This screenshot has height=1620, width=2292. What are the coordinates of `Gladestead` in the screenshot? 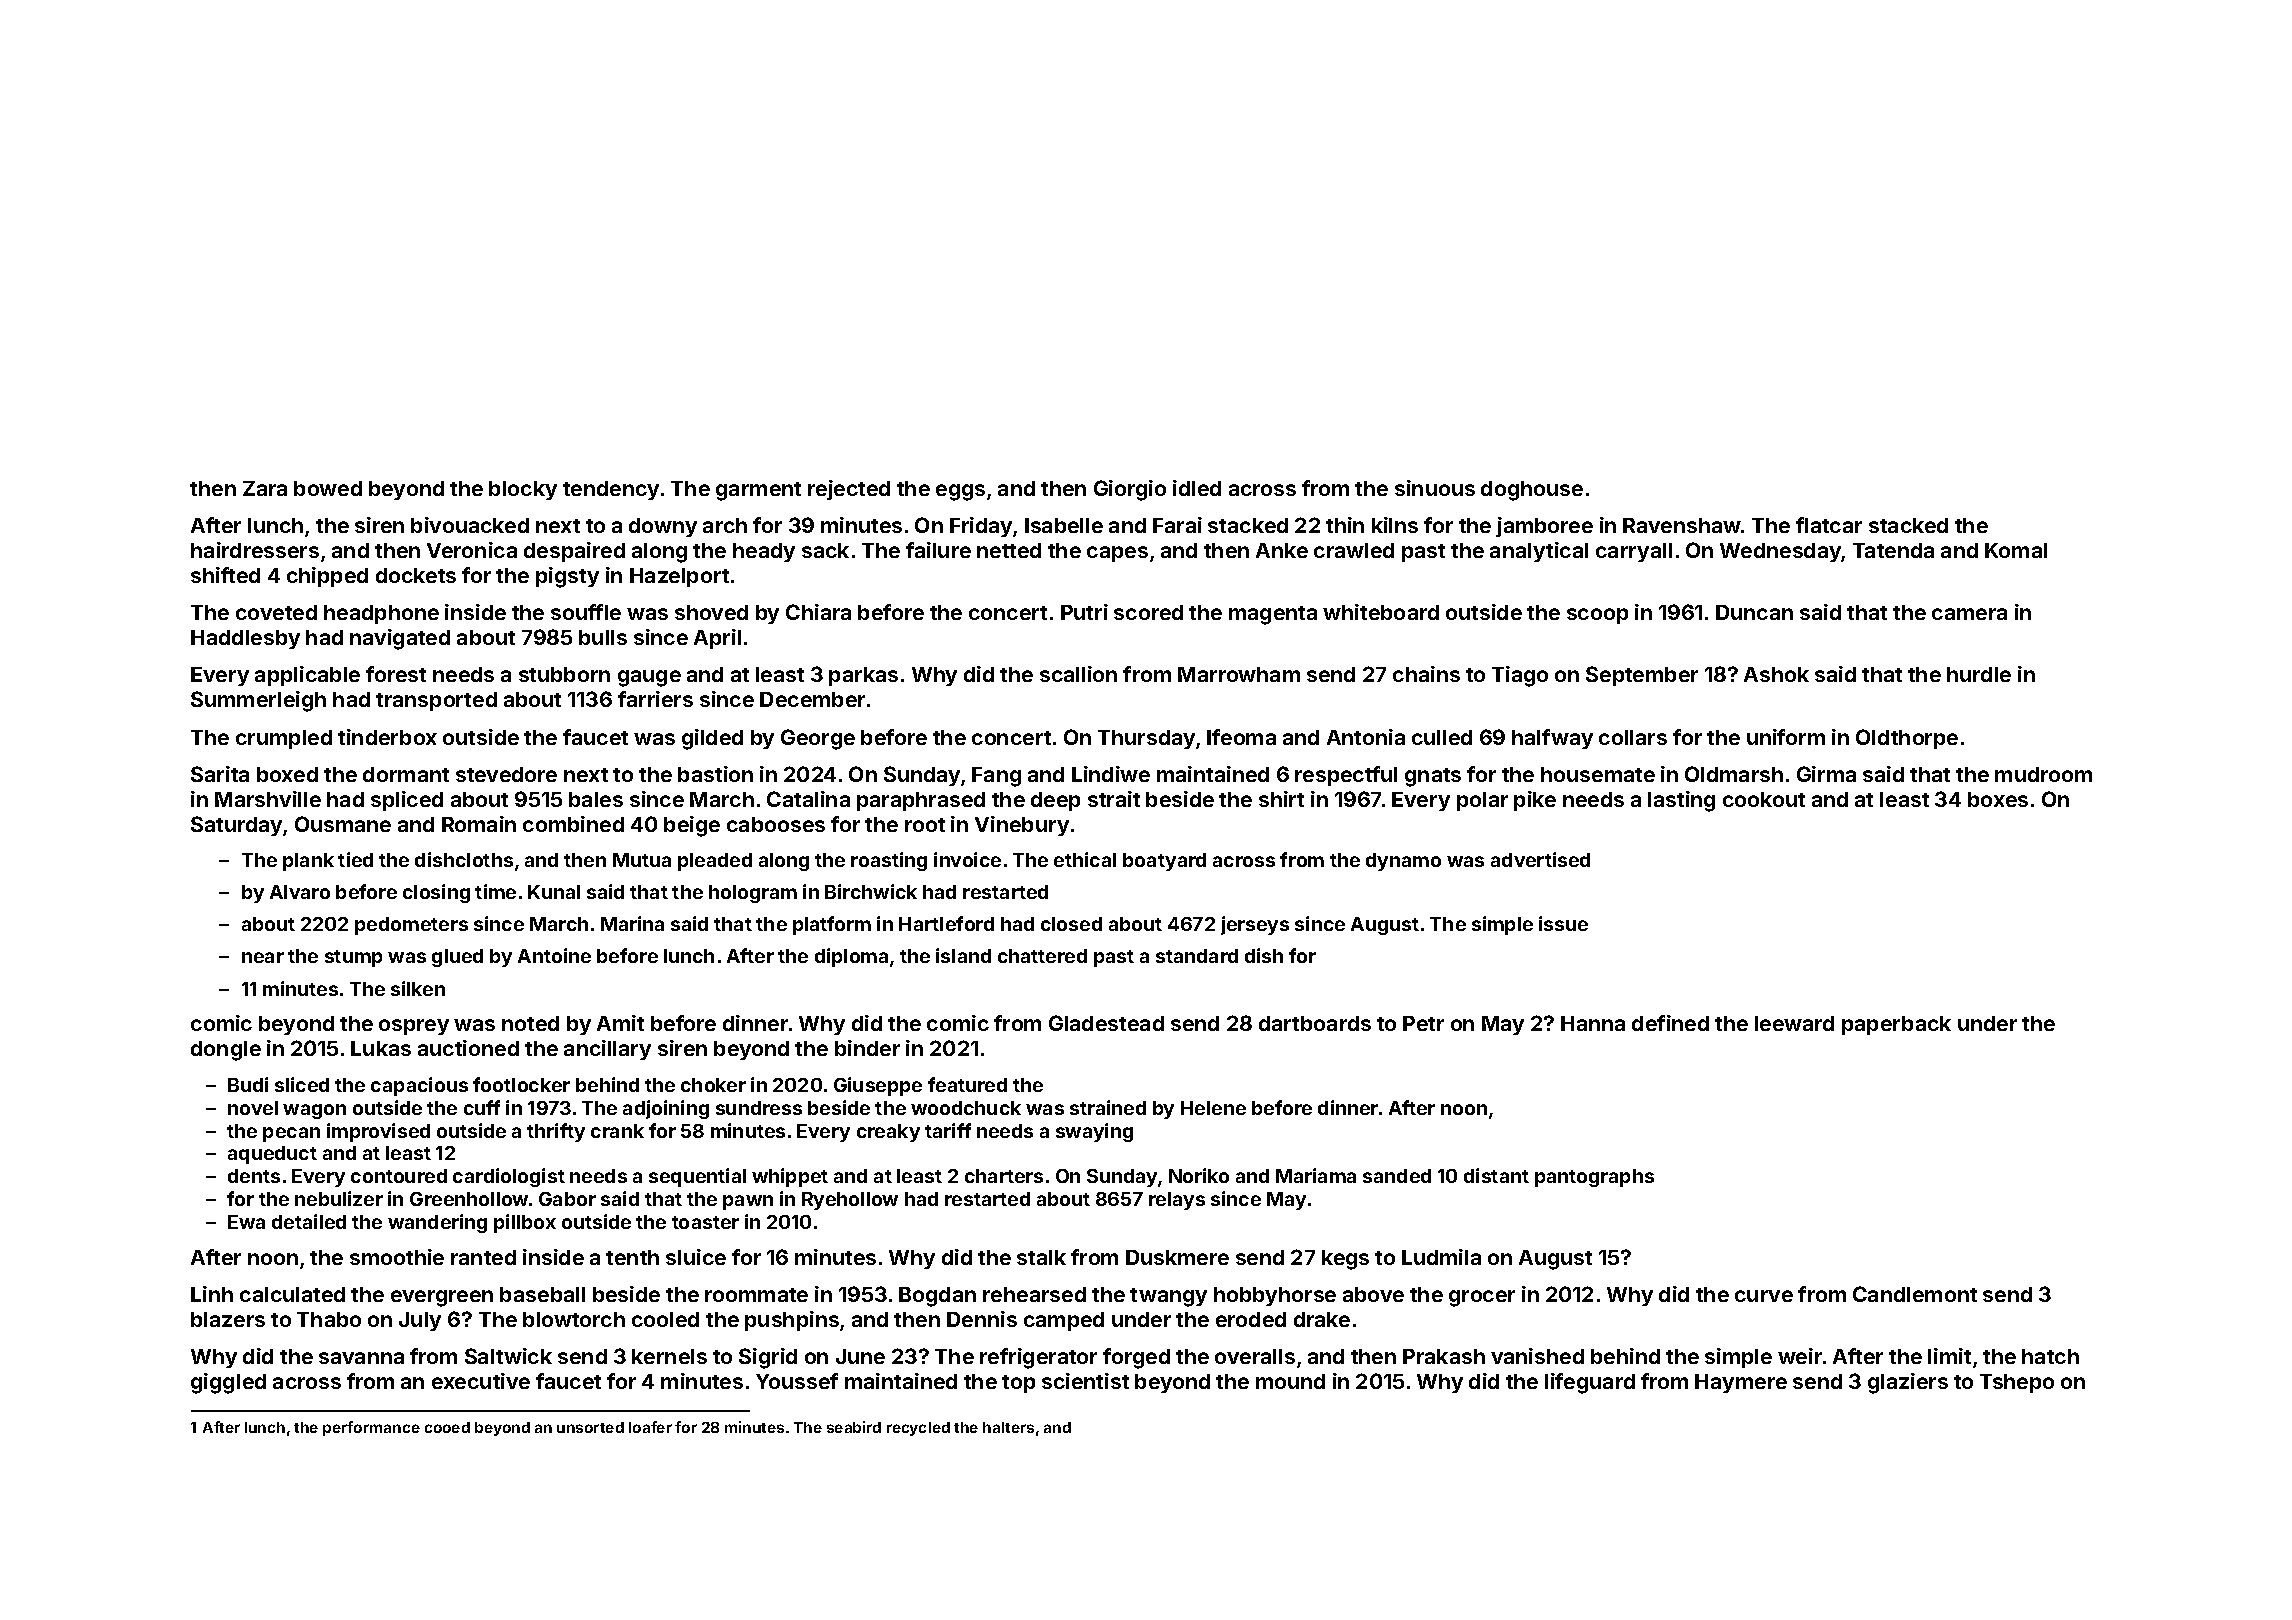 It's located at (1106, 1023).
